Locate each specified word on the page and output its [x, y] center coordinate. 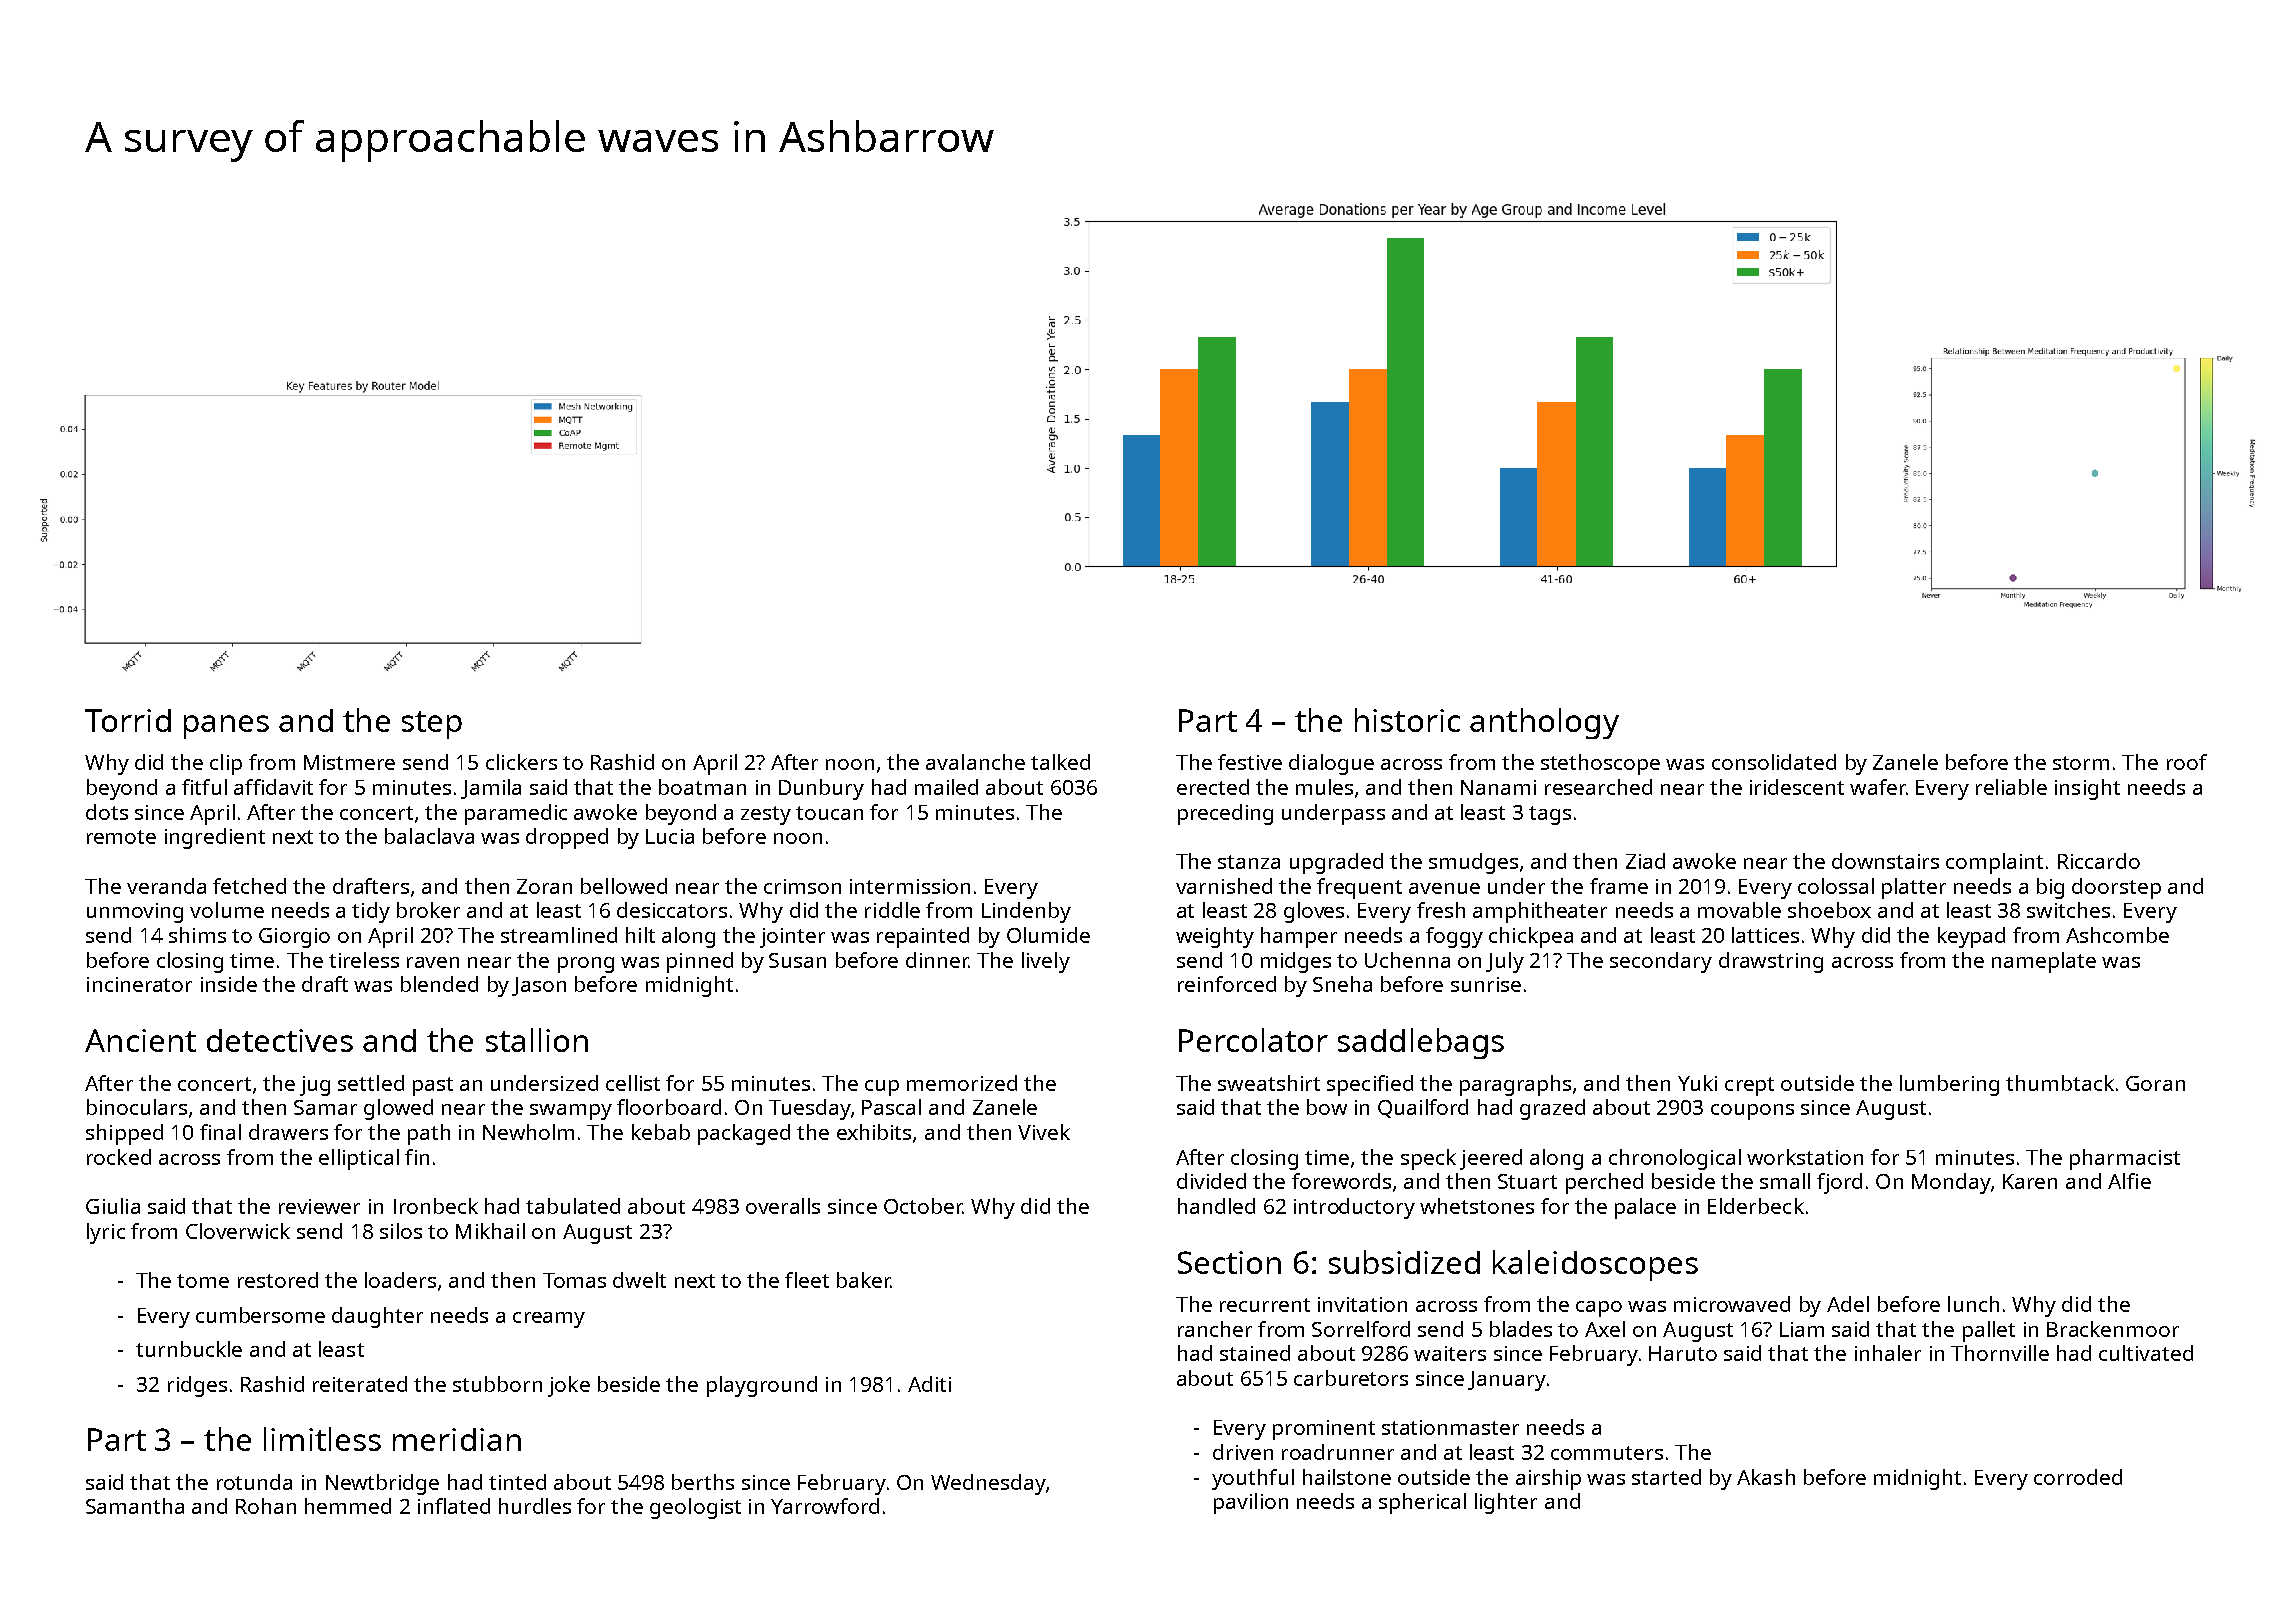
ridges [197, 1386]
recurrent [1265, 1305]
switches [2068, 910]
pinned [700, 962]
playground [762, 1386]
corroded [2078, 1477]
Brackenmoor [2113, 1329]
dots [107, 812]
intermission [910, 886]
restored [278, 1280]
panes [226, 727]
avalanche [975, 762]
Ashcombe [2117, 935]
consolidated [1774, 762]
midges [1296, 962]
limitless [322, 1439]
